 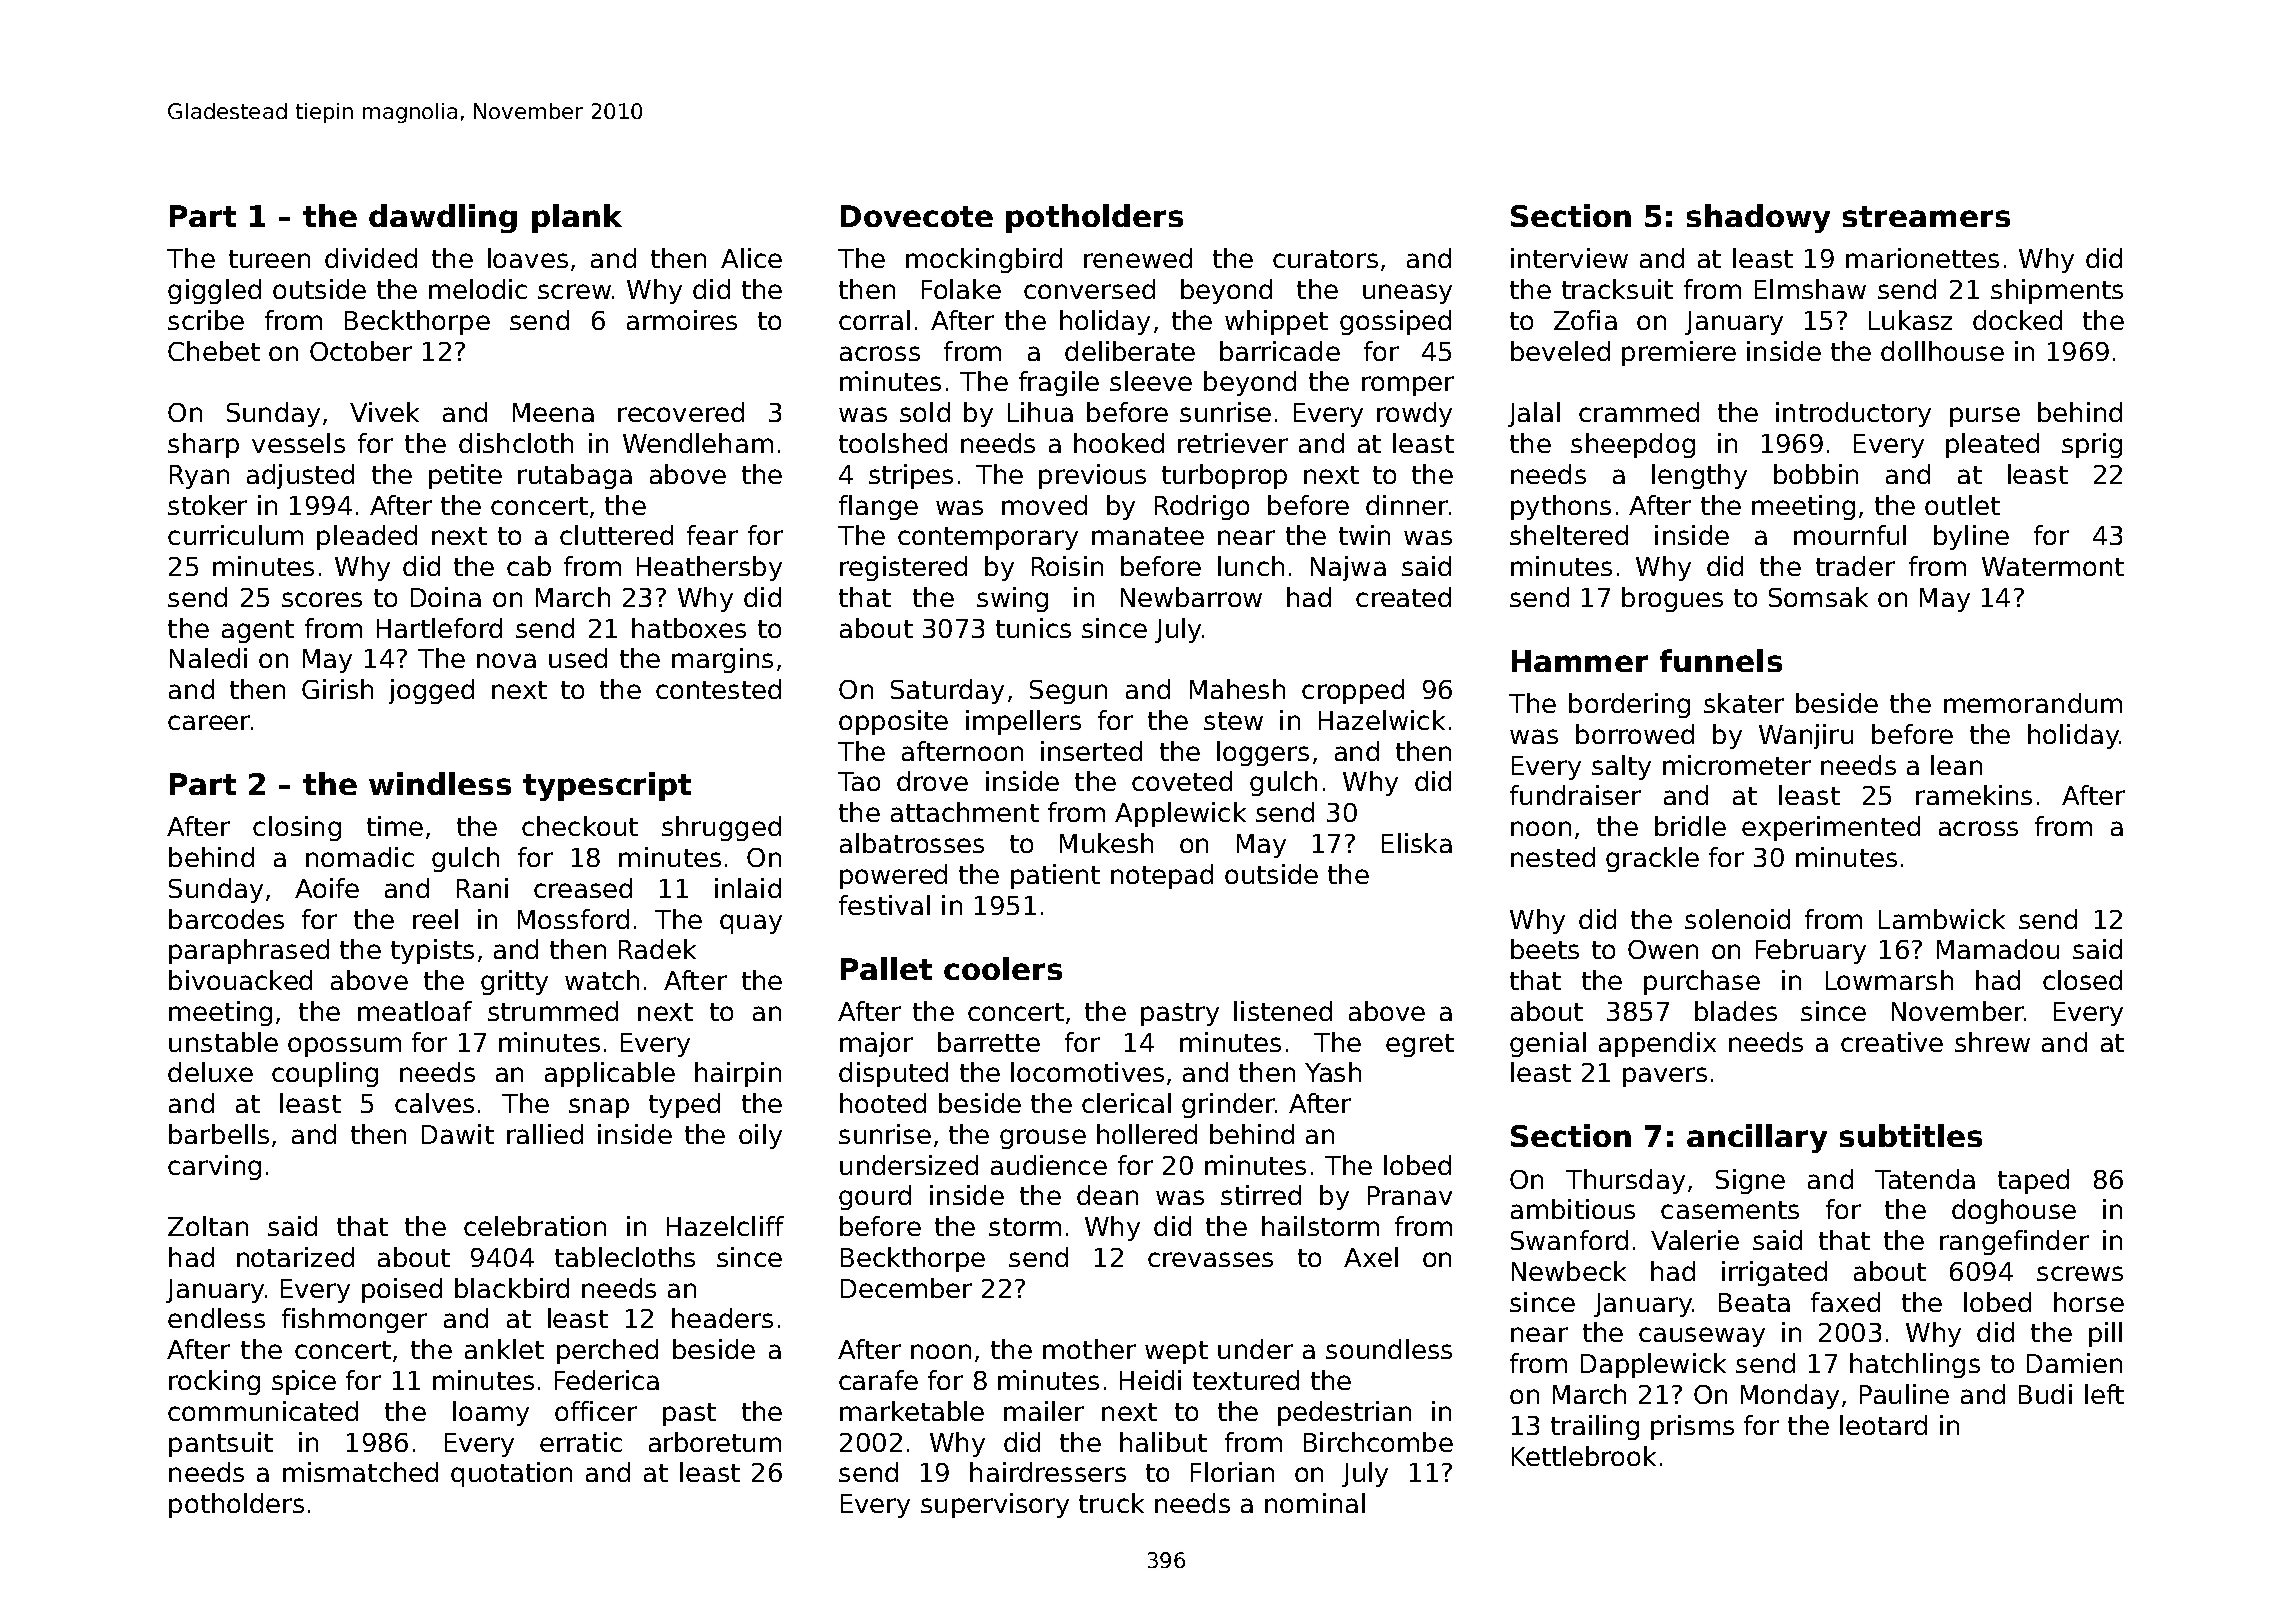 I want to click on audience, so click(x=1049, y=1165).
